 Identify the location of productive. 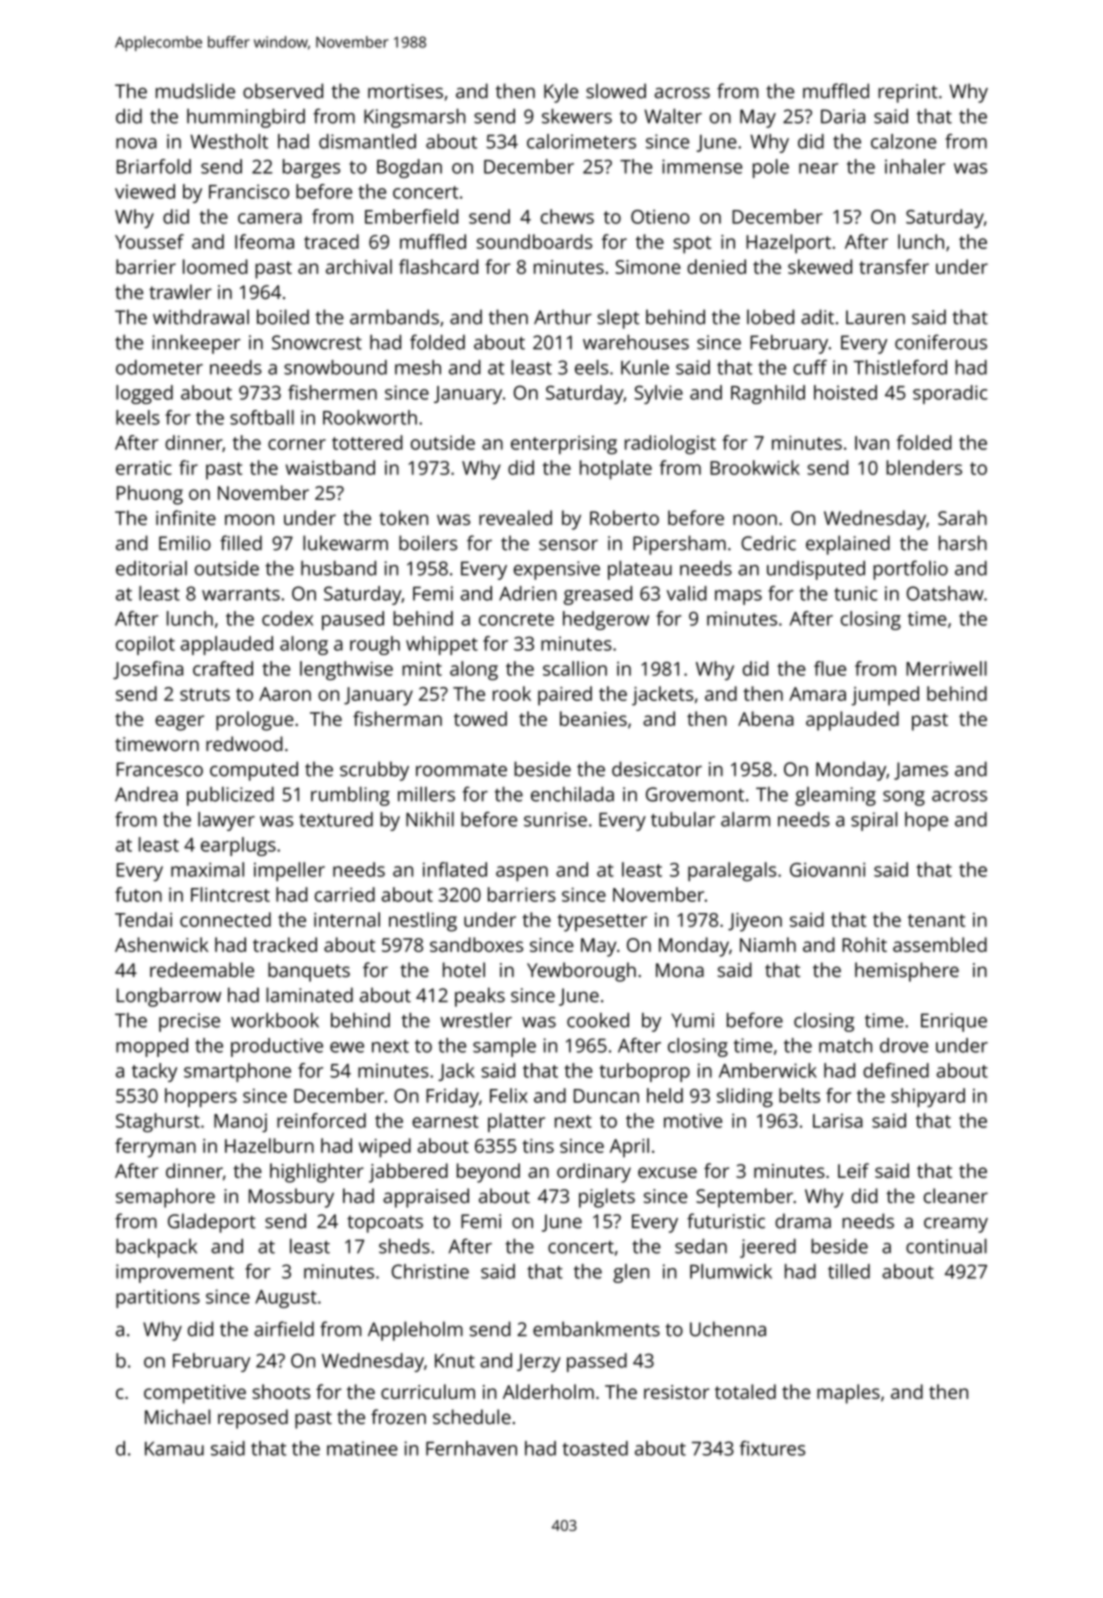
(277, 1047).
